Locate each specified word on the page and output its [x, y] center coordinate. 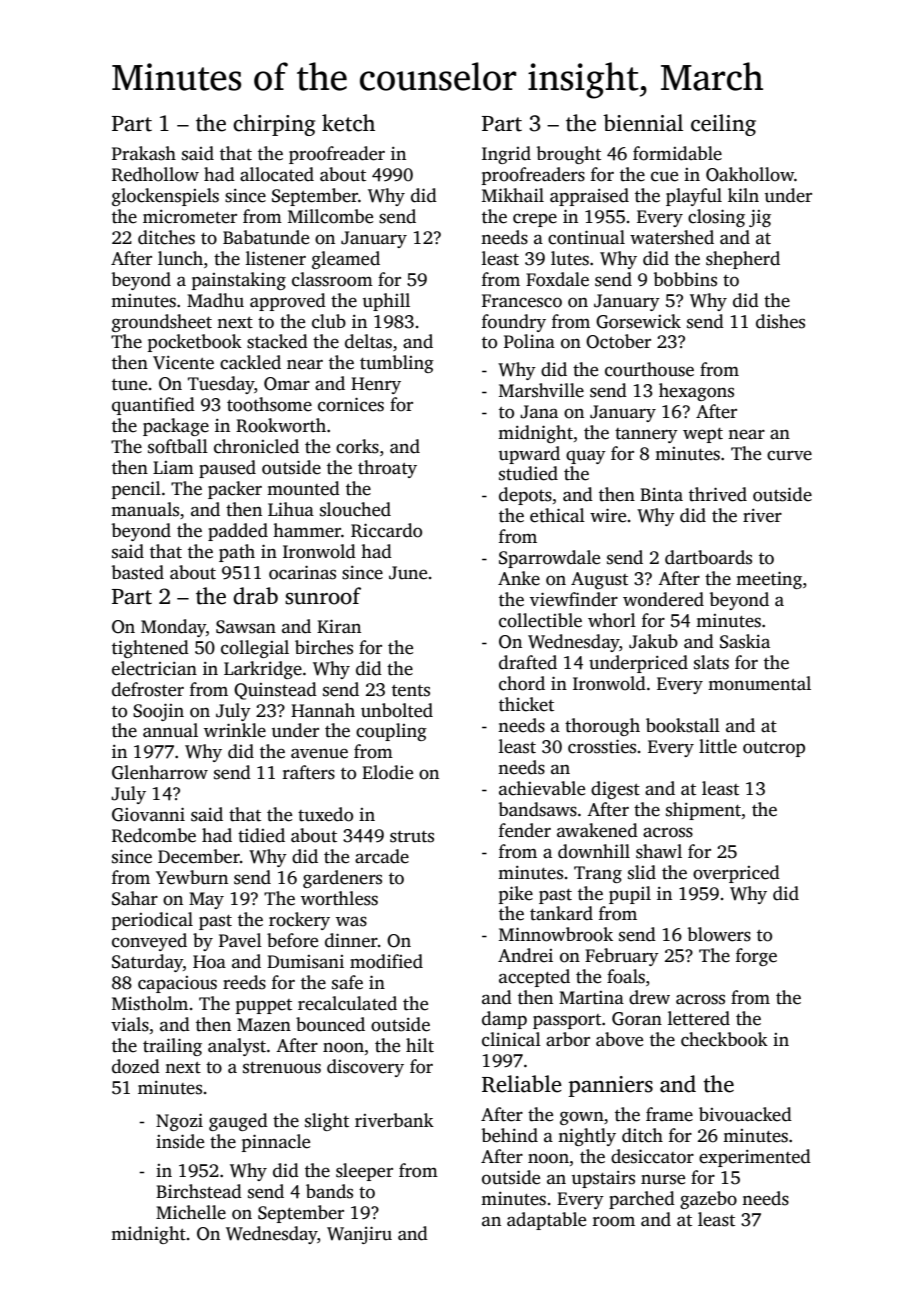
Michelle [191, 1212]
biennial [643, 123]
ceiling [723, 125]
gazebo [708, 1200]
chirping [274, 125]
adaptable [546, 1221]
